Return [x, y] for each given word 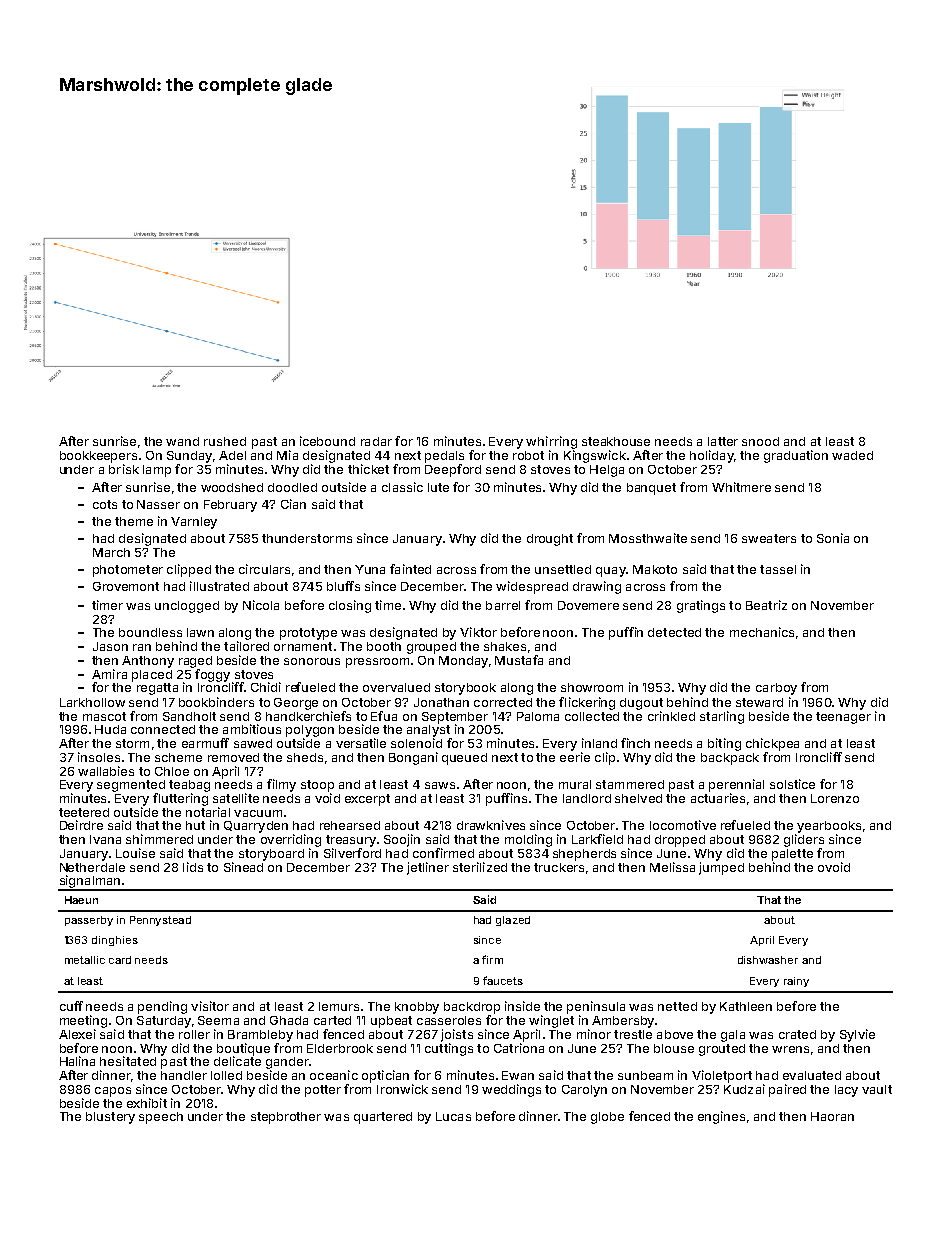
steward [759, 702]
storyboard [271, 855]
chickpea [772, 744]
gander [287, 1063]
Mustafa [519, 660]
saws [440, 785]
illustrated [219, 586]
